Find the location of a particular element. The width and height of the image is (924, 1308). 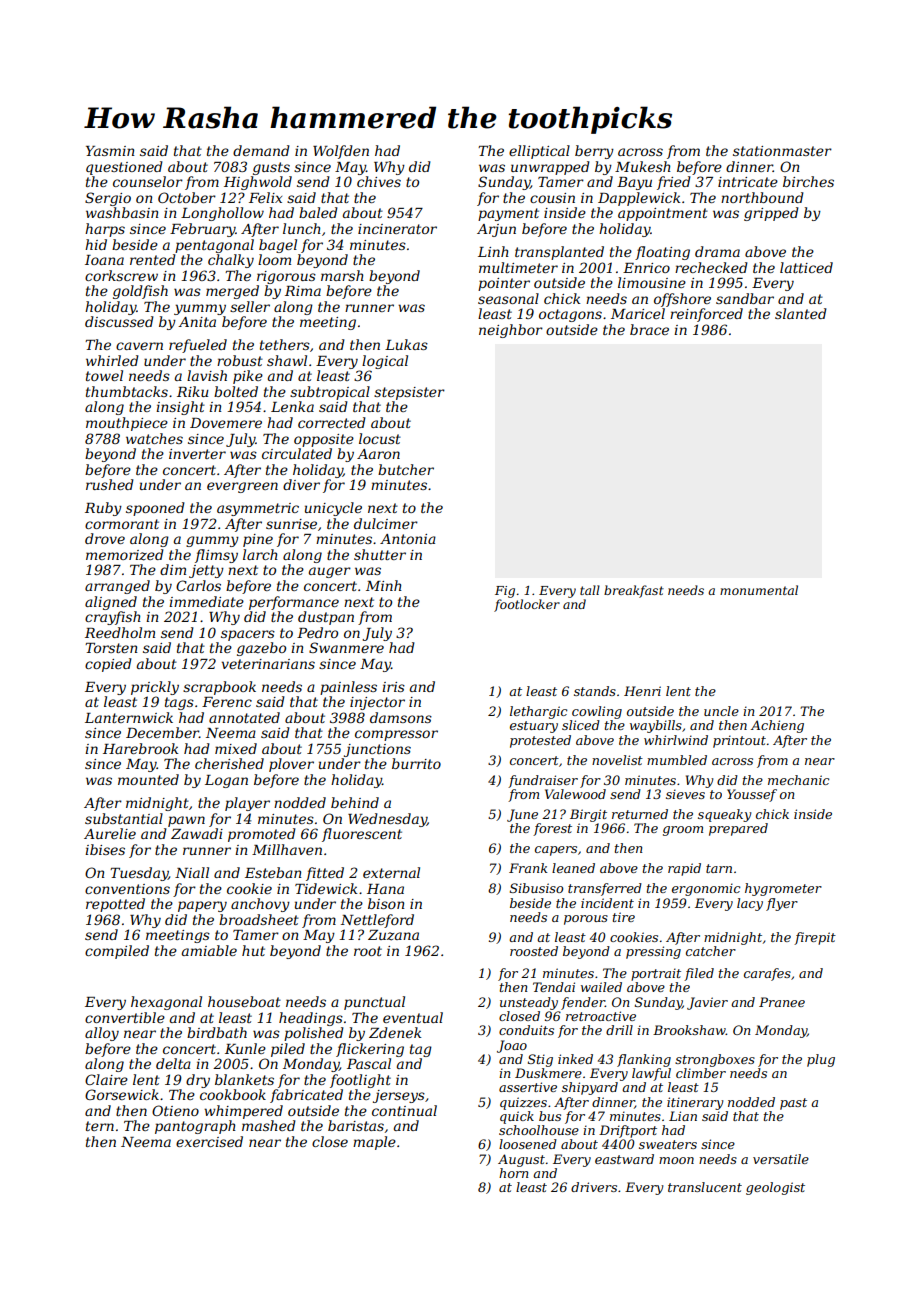

Achieng is located at coordinates (777, 726).
